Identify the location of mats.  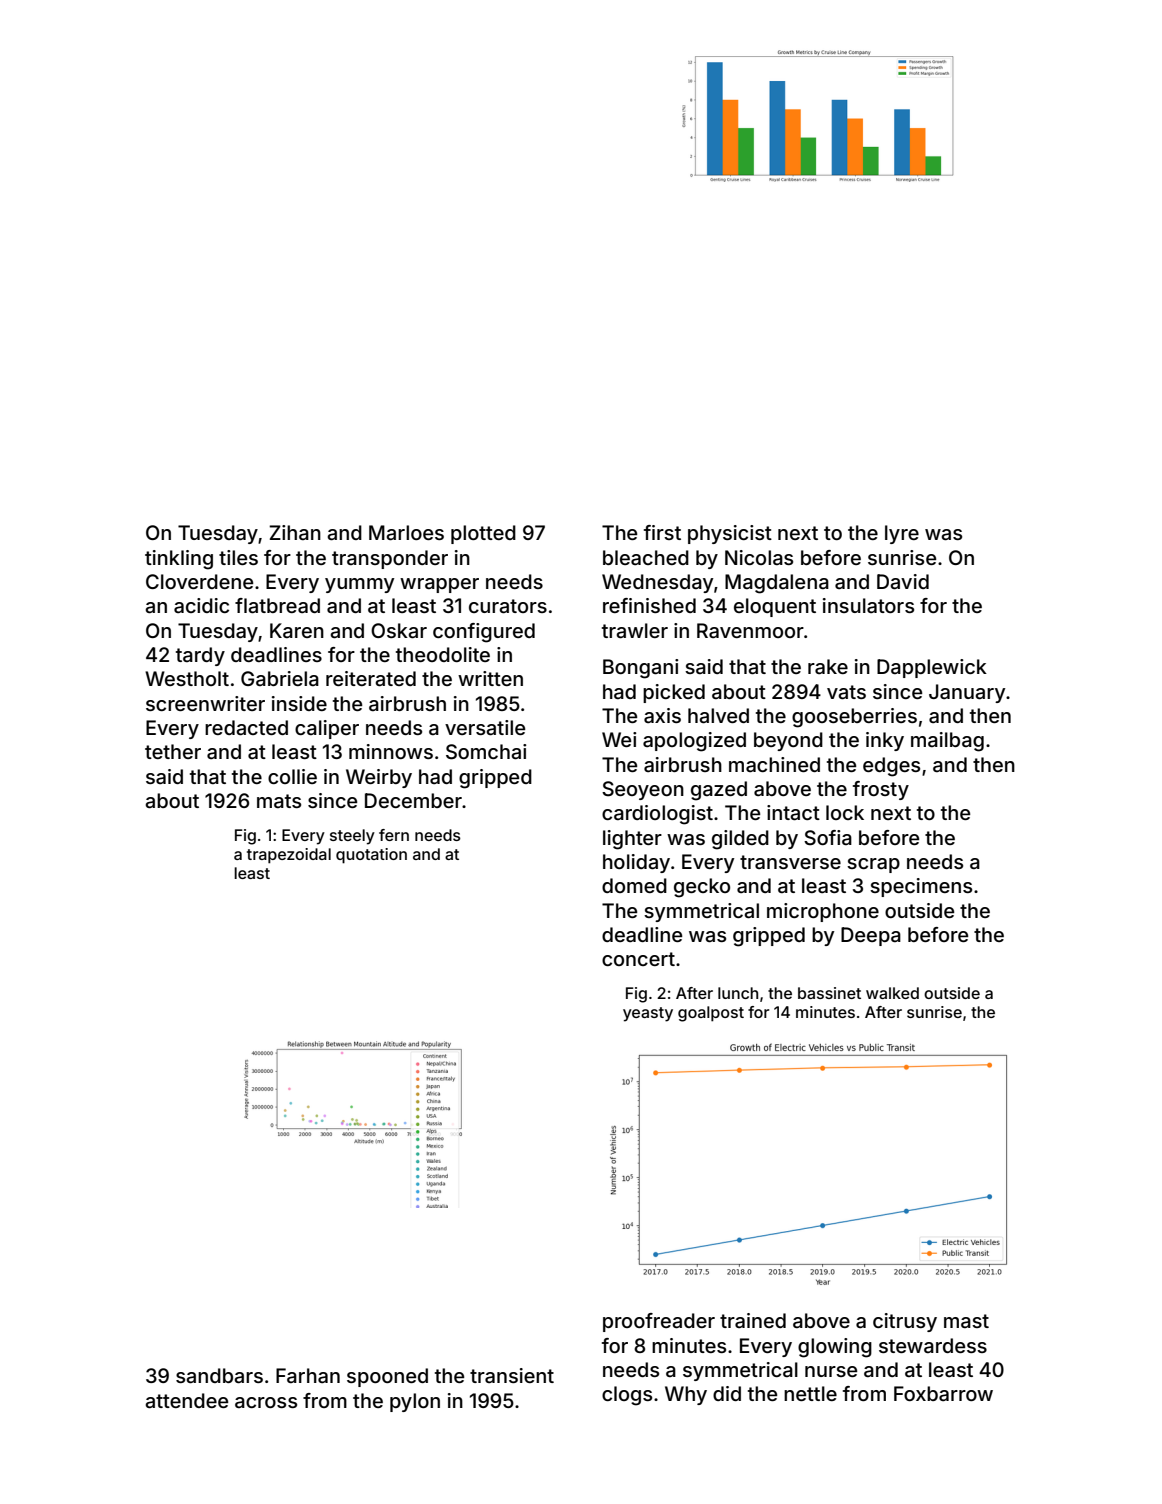
(279, 801).
